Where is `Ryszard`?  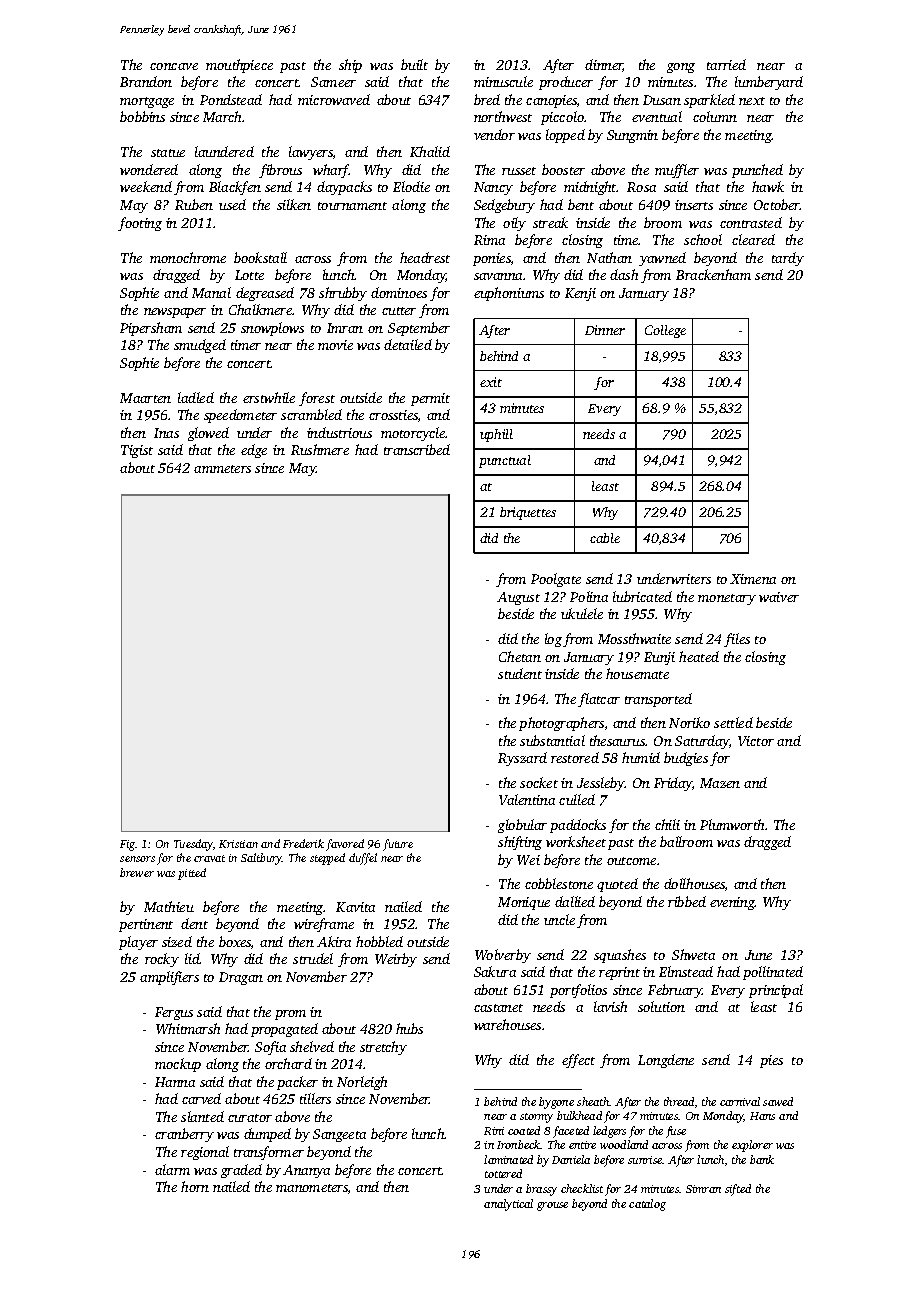
Ryszard is located at coordinates (522, 759).
